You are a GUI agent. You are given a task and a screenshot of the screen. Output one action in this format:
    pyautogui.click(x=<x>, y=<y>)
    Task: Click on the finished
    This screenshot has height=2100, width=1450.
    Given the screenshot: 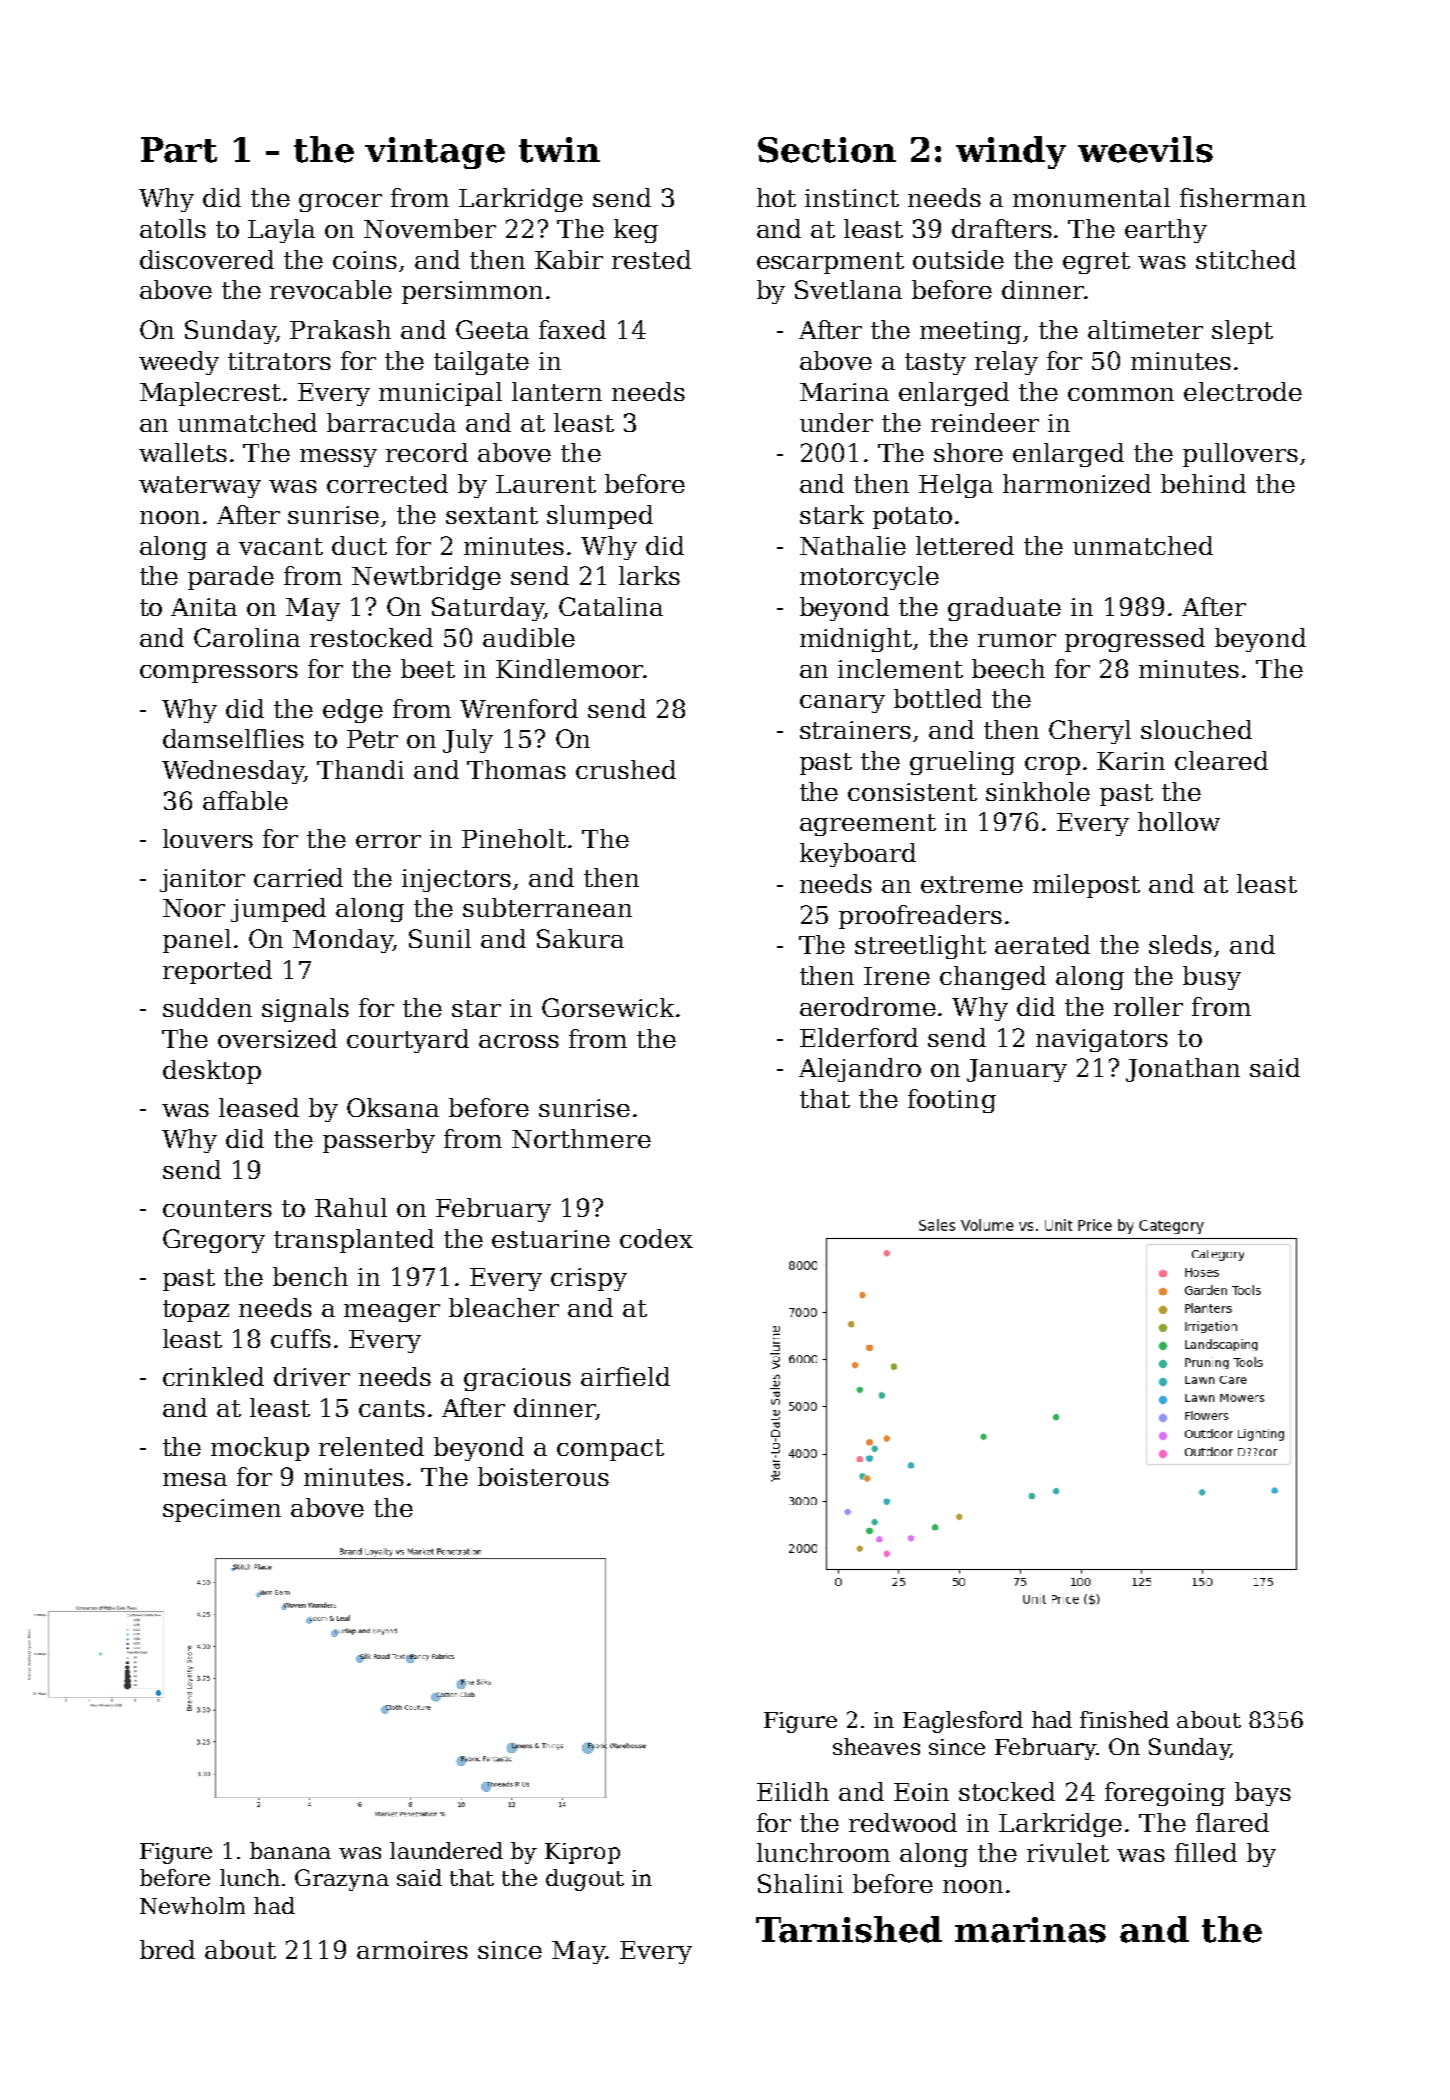 What is the action you would take?
    pyautogui.click(x=1124, y=1719)
